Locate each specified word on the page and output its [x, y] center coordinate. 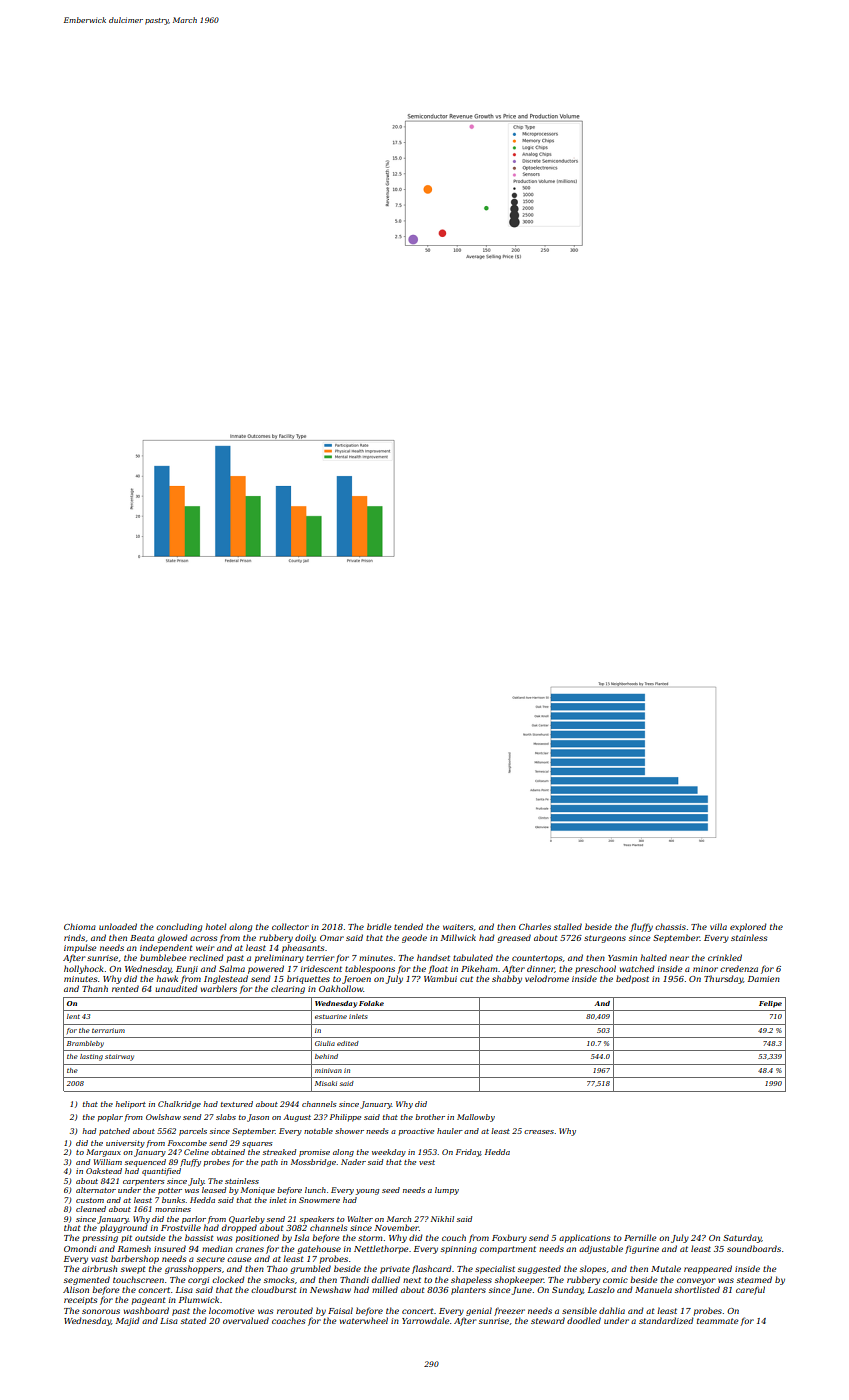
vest [427, 1162]
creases [539, 1132]
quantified [161, 1172]
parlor [194, 1220]
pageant [148, 1301]
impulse [80, 948]
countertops [537, 959]
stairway [119, 1057]
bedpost [632, 979]
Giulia [325, 1043]
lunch [315, 1190]
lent [73, 1016]
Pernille [640, 1237]
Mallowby [476, 1118]
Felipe [770, 1004]
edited [348, 1043]
